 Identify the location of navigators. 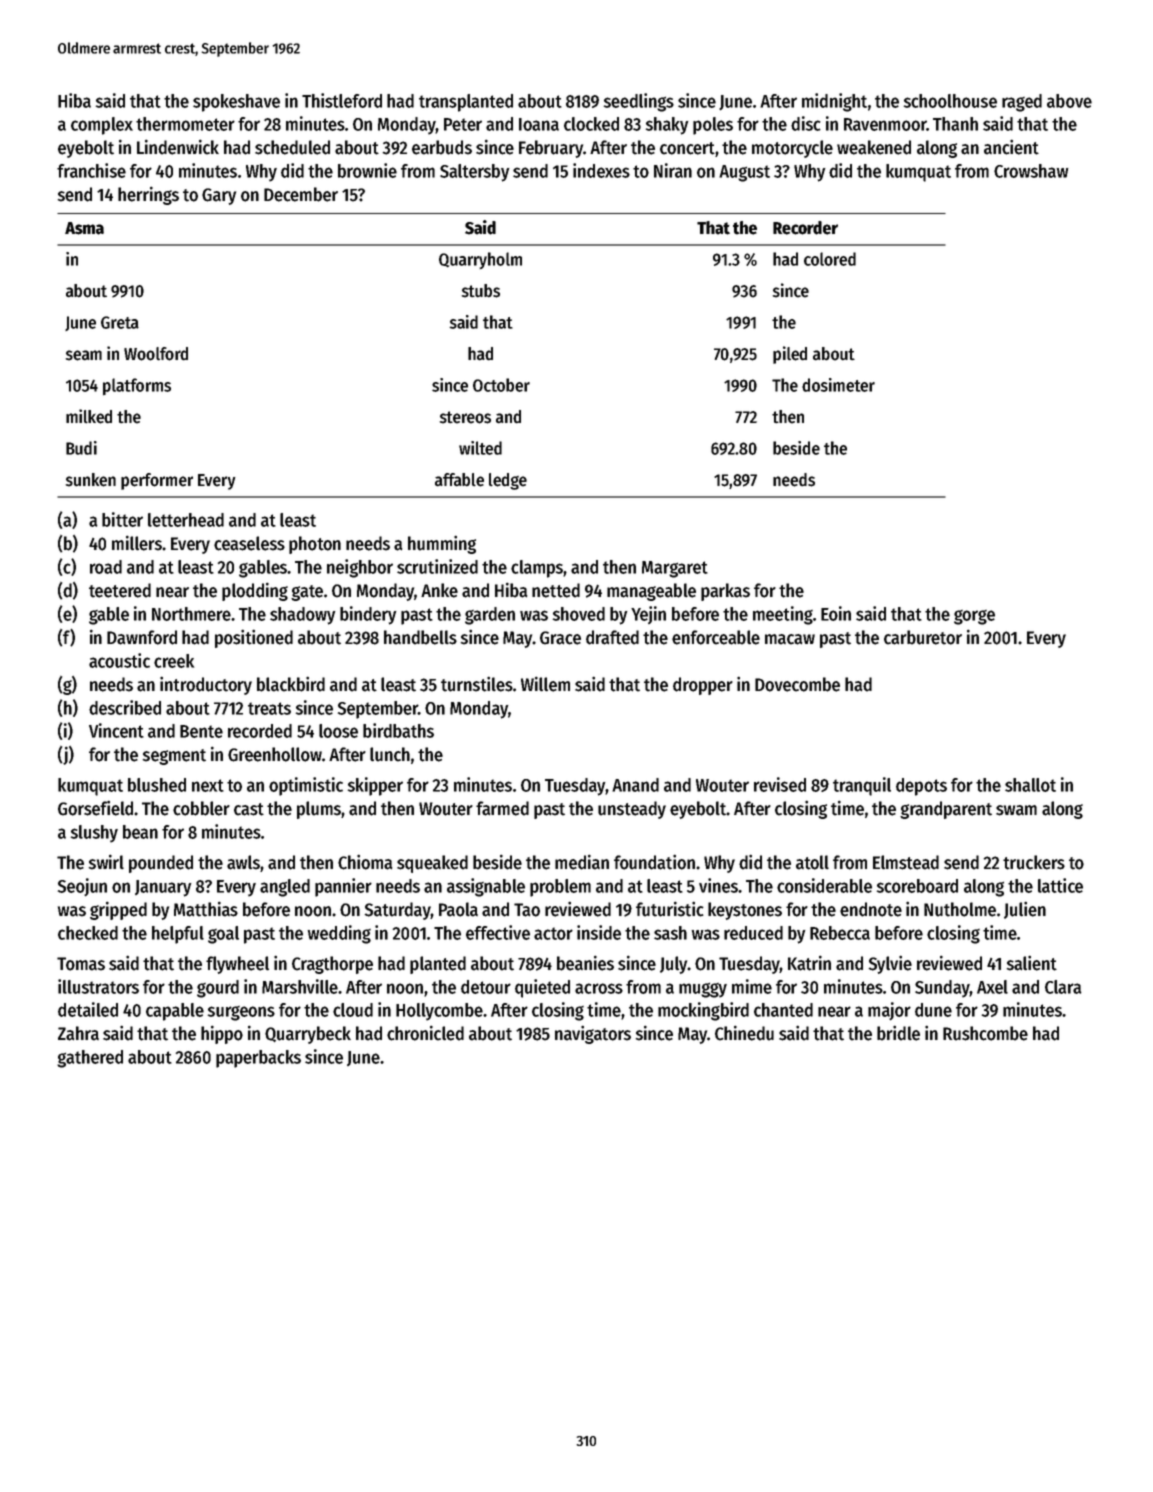
(593, 1034).
